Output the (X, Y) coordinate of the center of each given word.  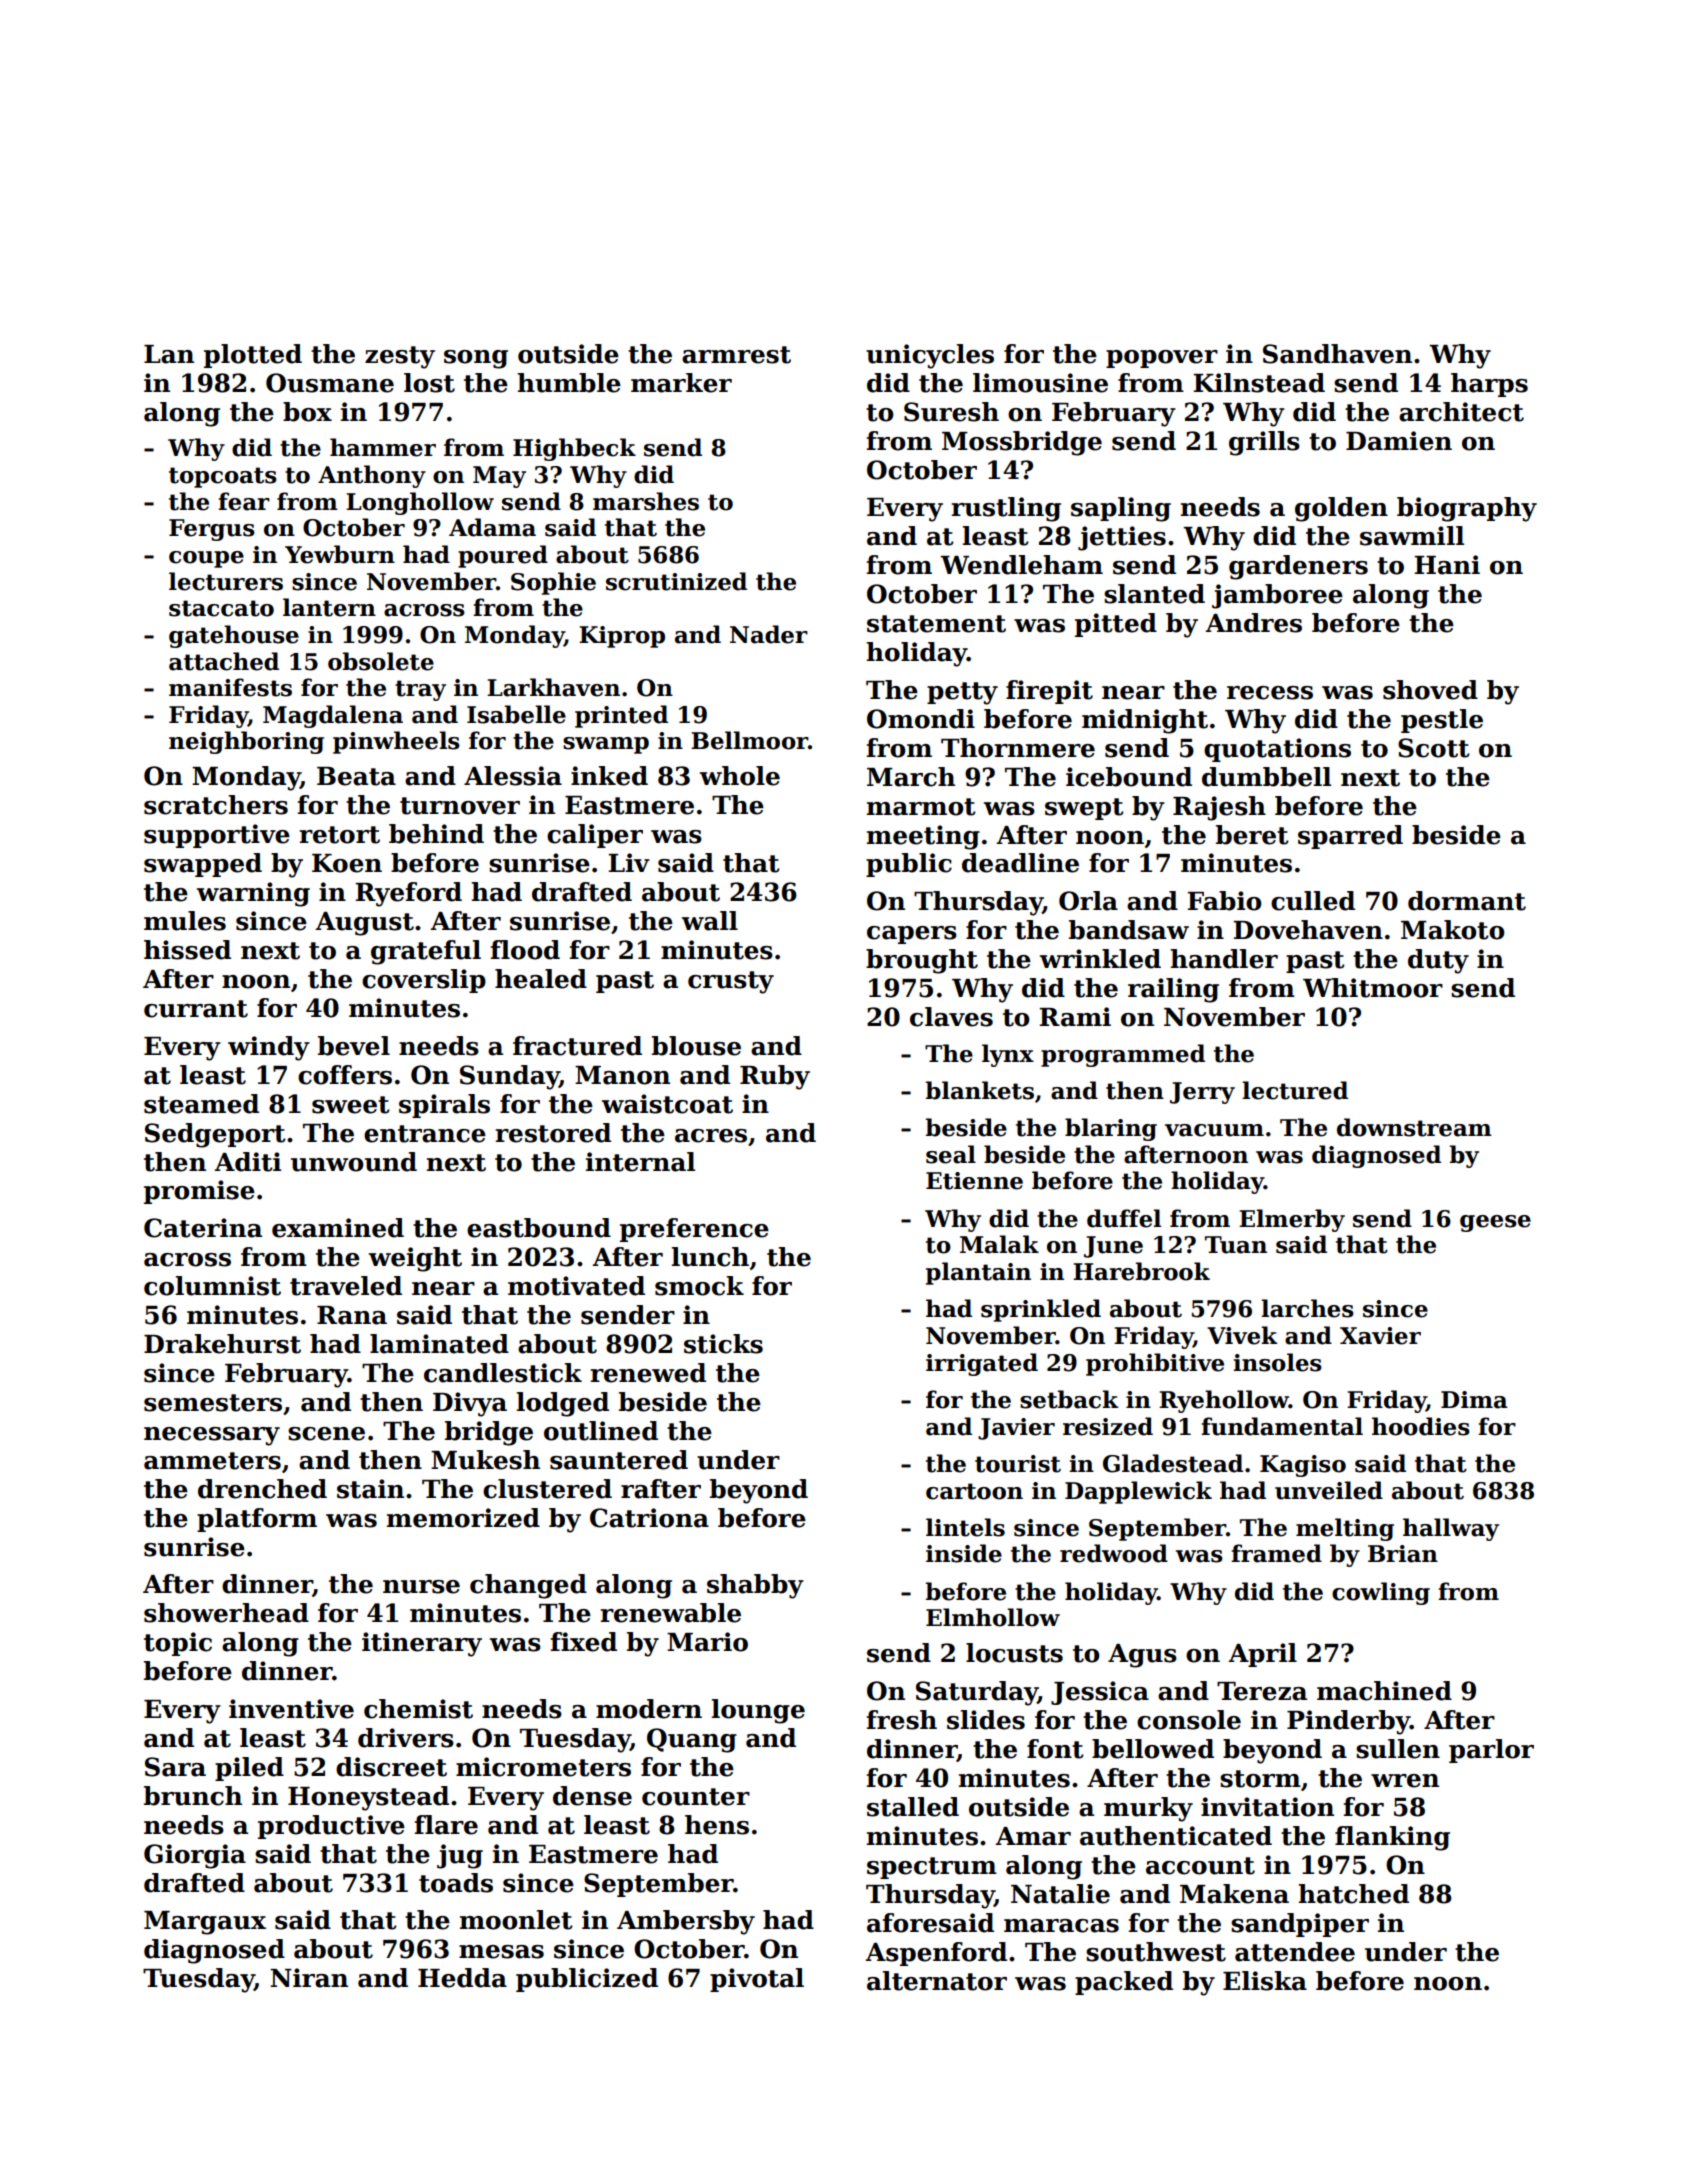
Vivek (1242, 1335)
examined (338, 1228)
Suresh (951, 412)
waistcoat (667, 1104)
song (476, 359)
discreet (391, 1767)
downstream (1414, 1127)
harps (1489, 385)
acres (711, 1136)
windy (269, 1048)
